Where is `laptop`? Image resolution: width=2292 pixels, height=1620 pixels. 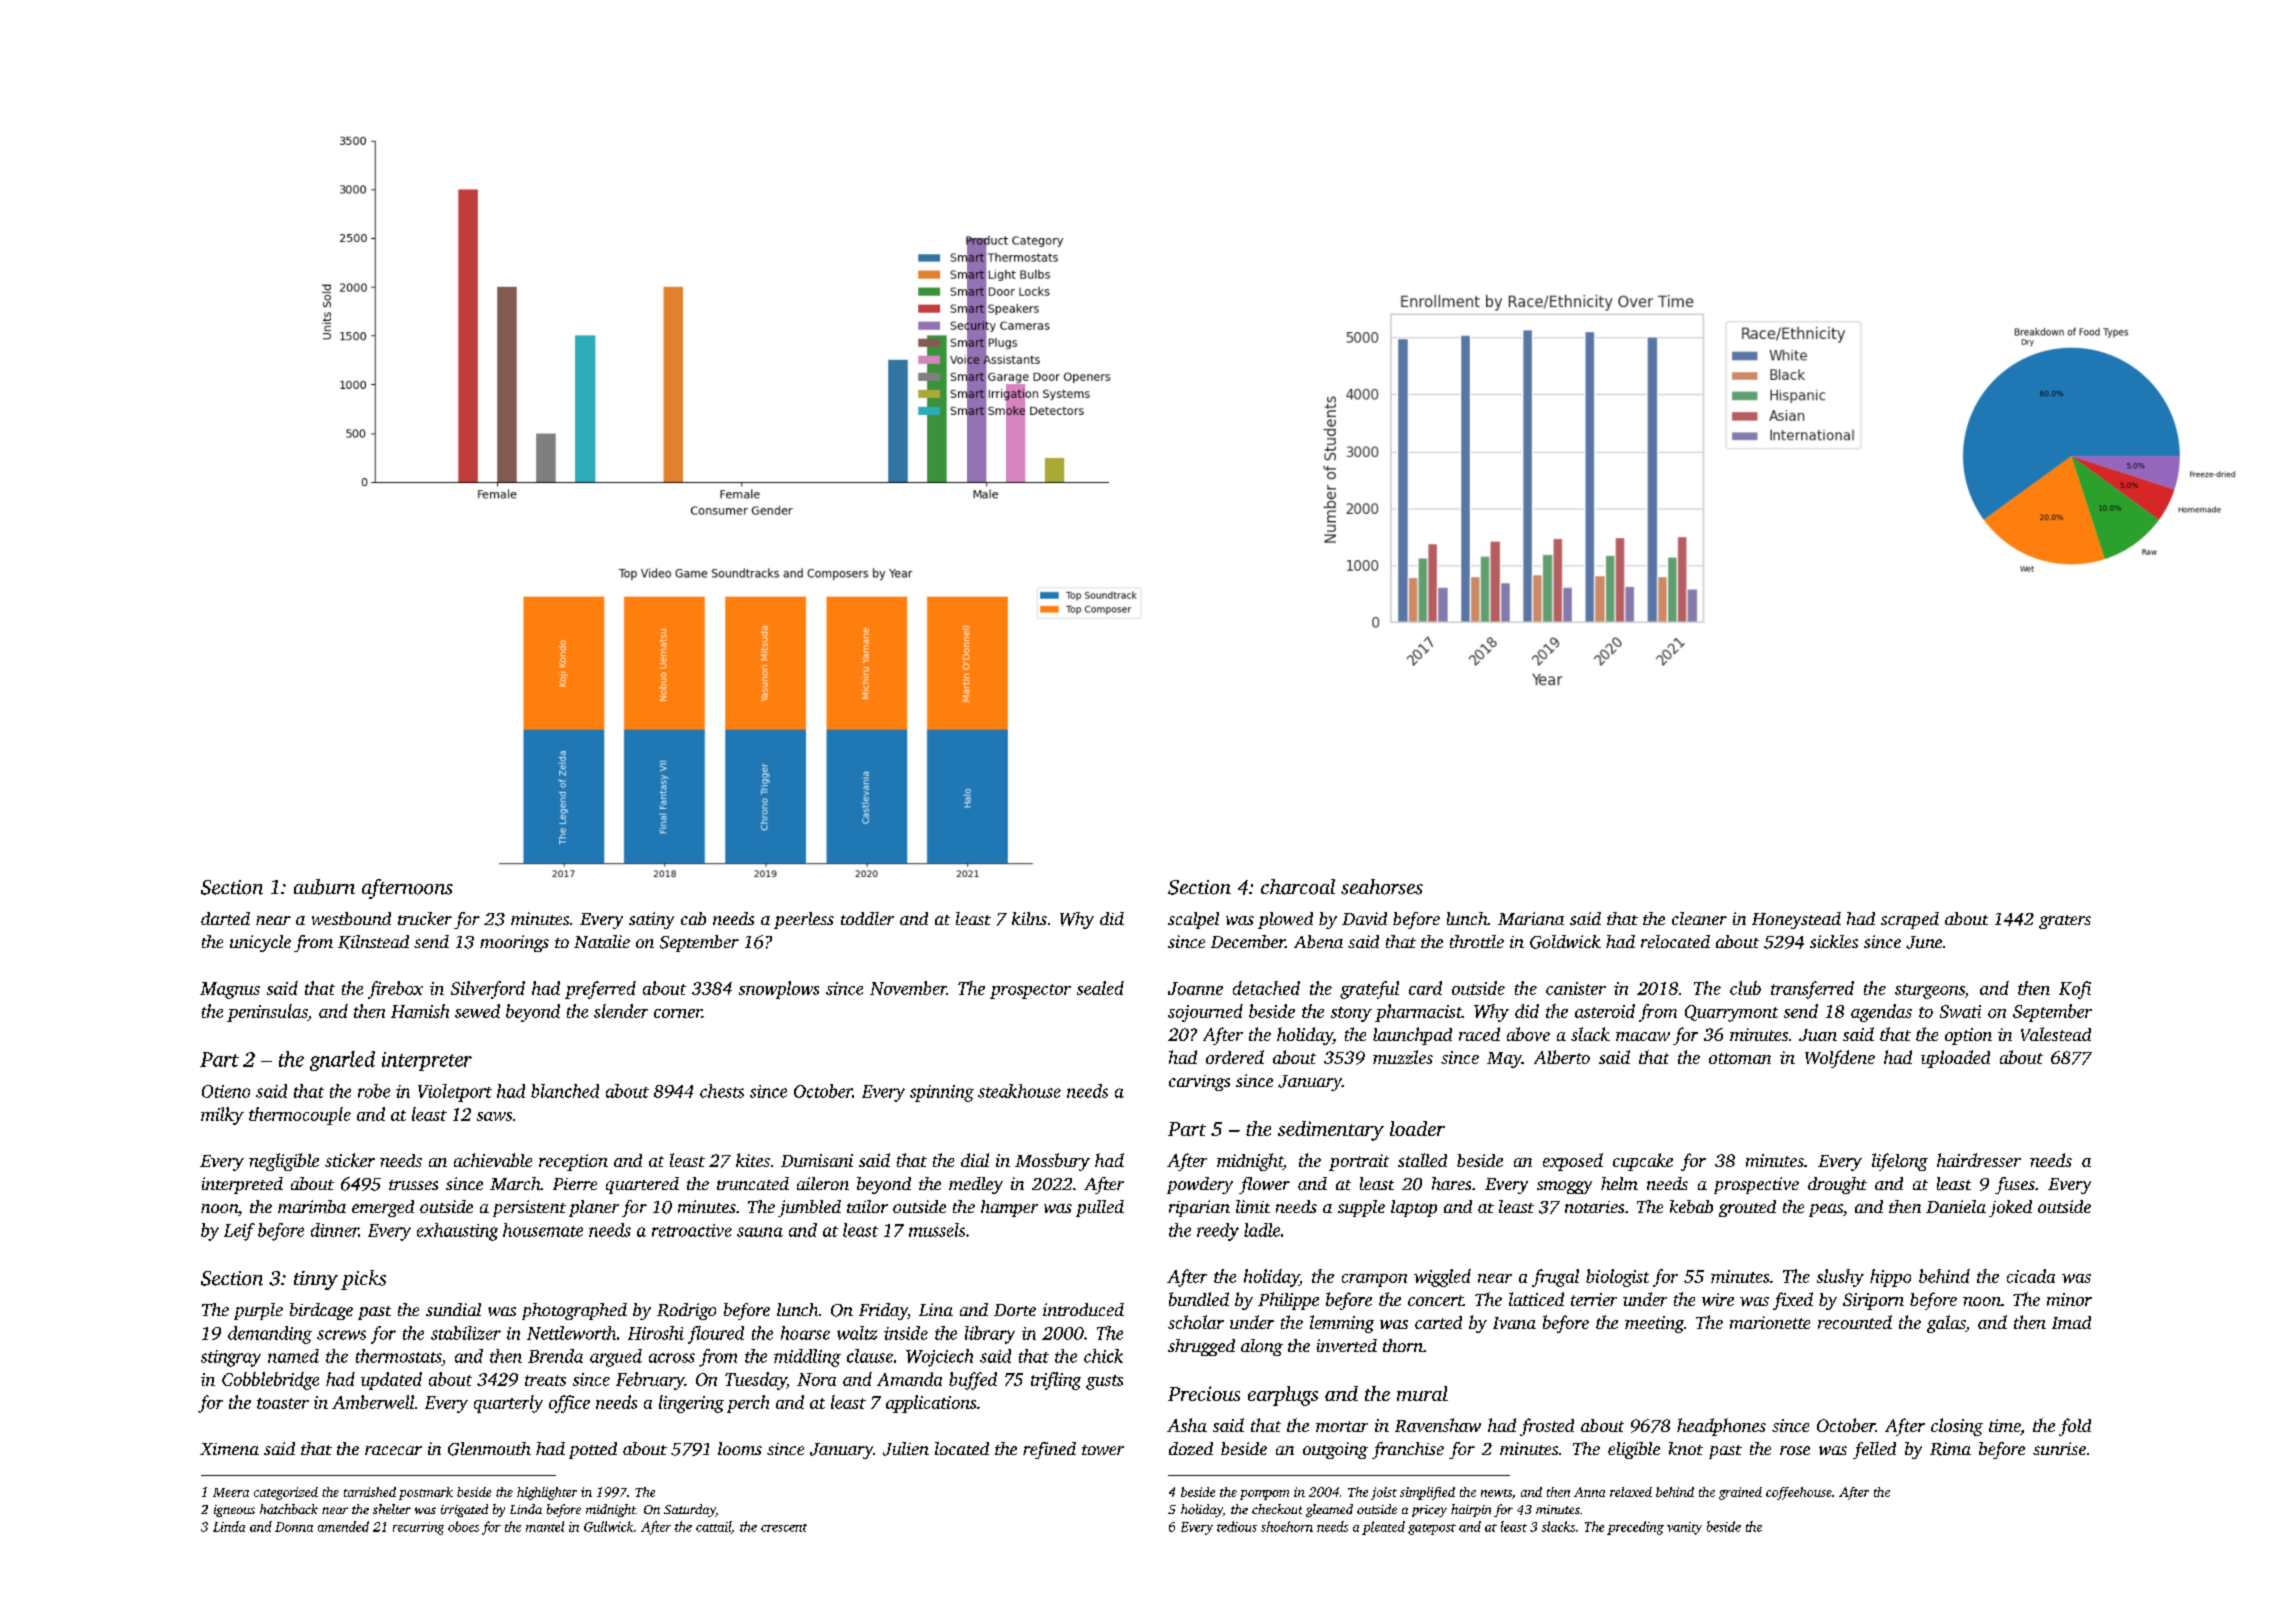
laptop is located at coordinates (1414, 1208).
